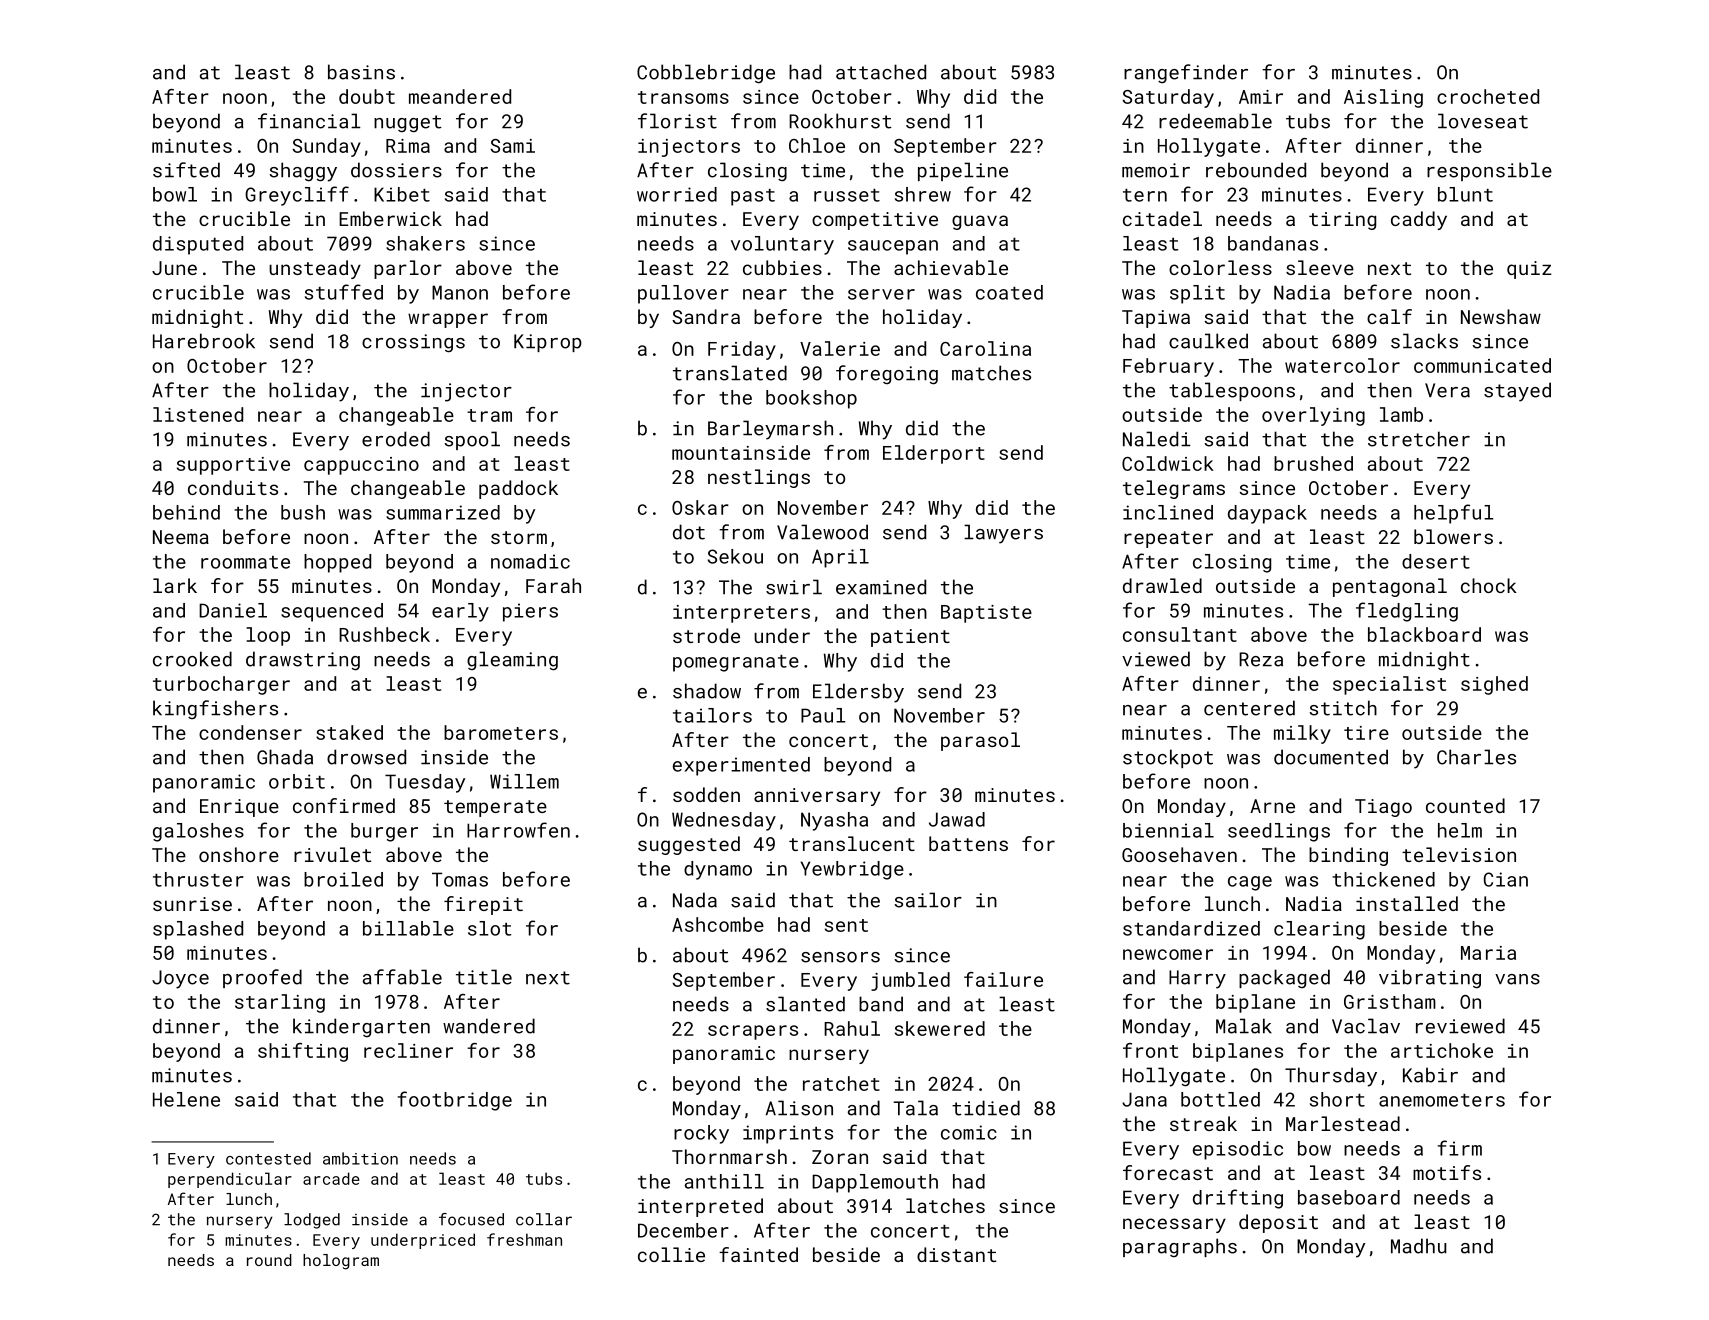  What do you see at coordinates (1424, 341) in the document?
I see `slacks` at bounding box center [1424, 341].
